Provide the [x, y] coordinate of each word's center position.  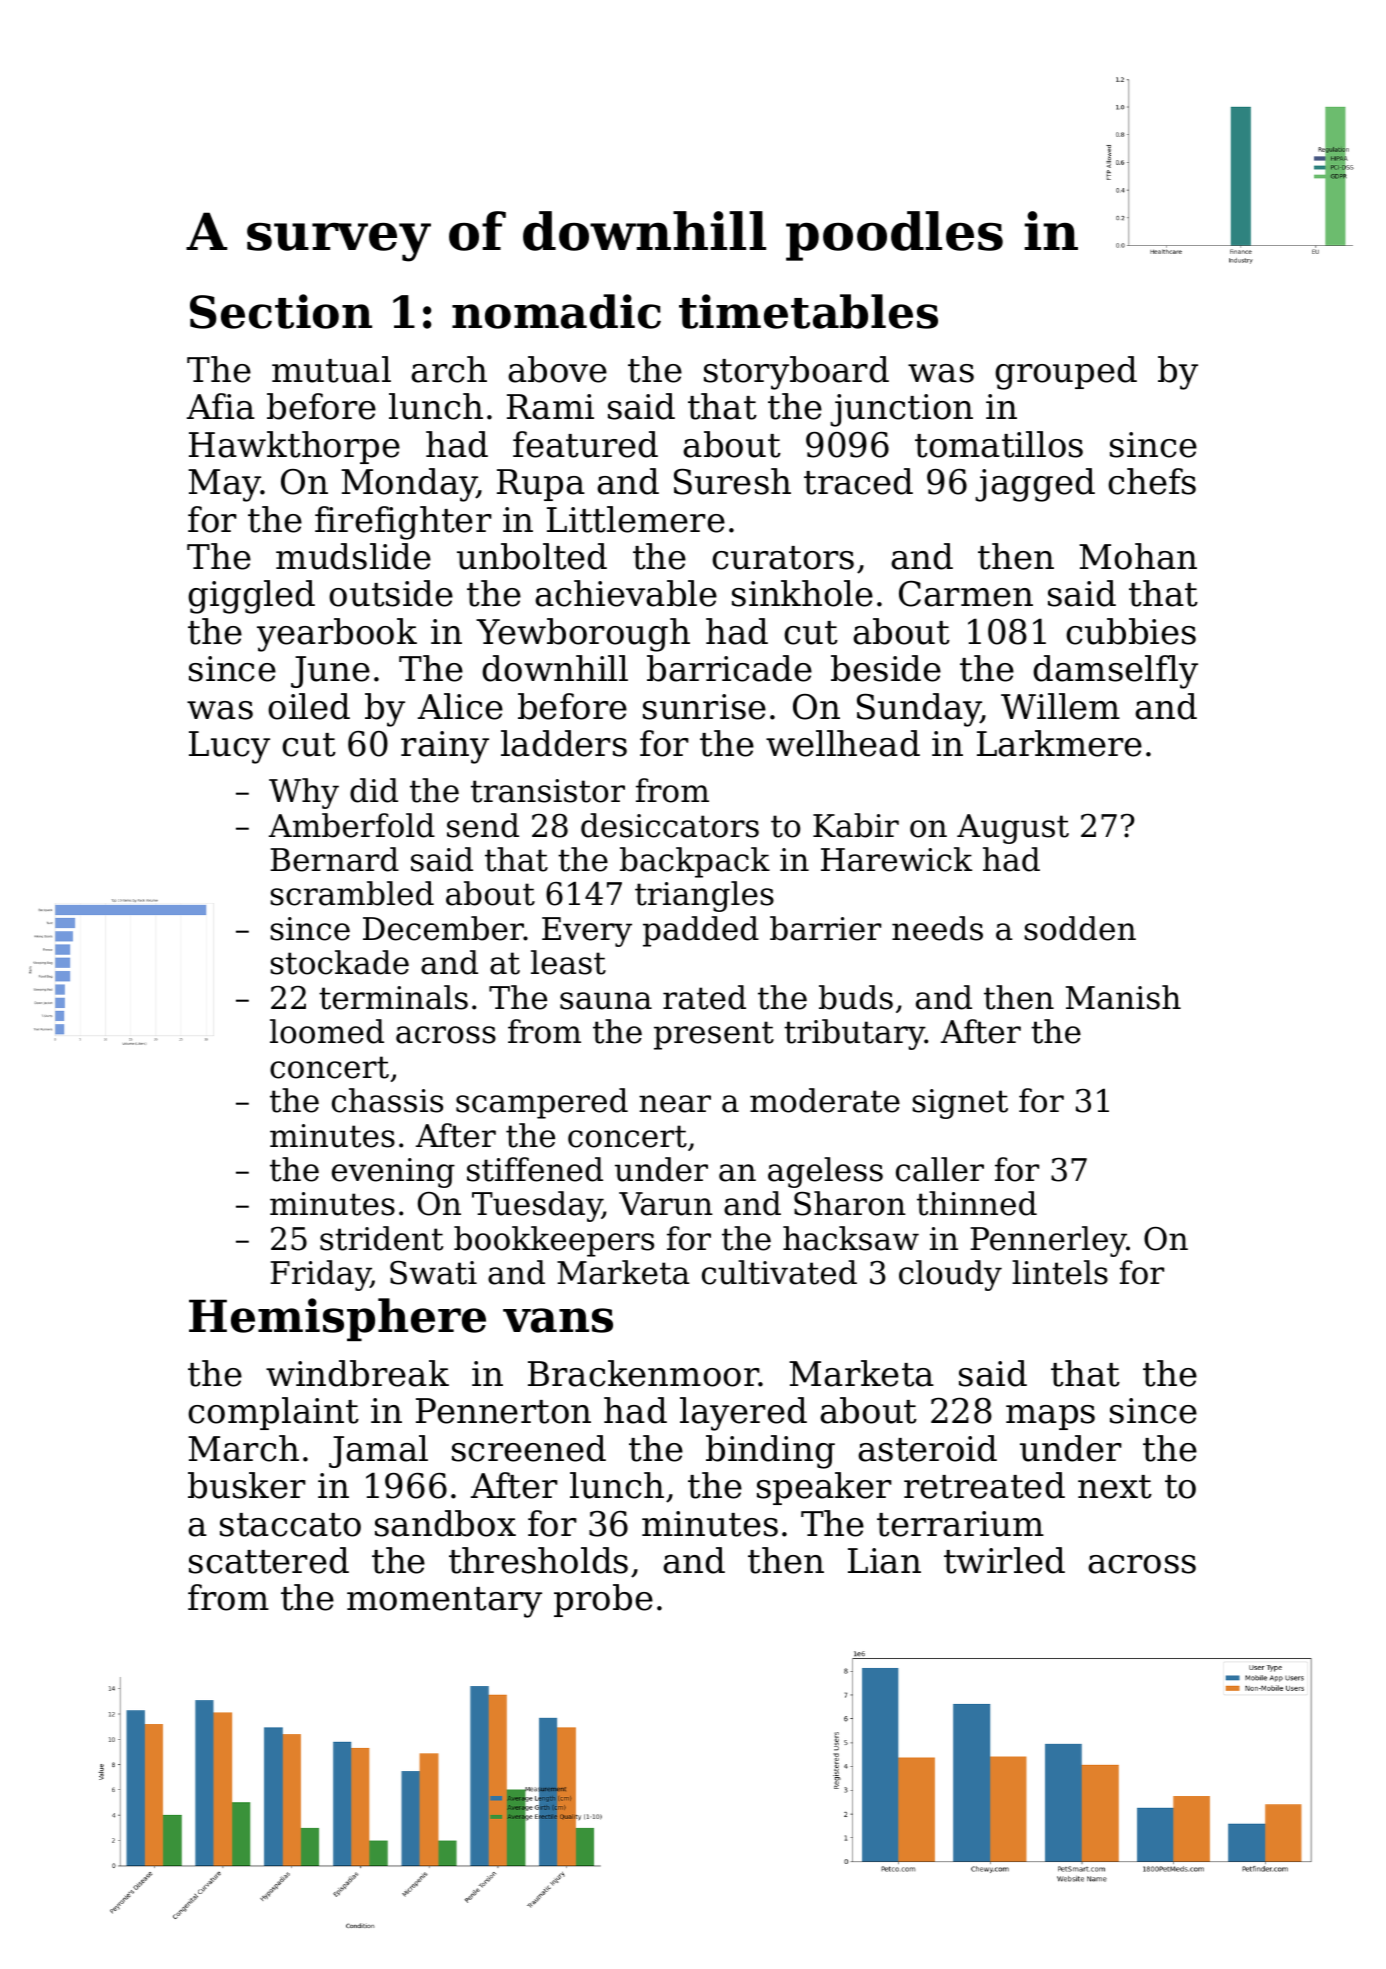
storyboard [796, 373]
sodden [1080, 928]
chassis [387, 1100]
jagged [1035, 485]
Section [281, 311]
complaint [273, 1413]
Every [587, 932]
